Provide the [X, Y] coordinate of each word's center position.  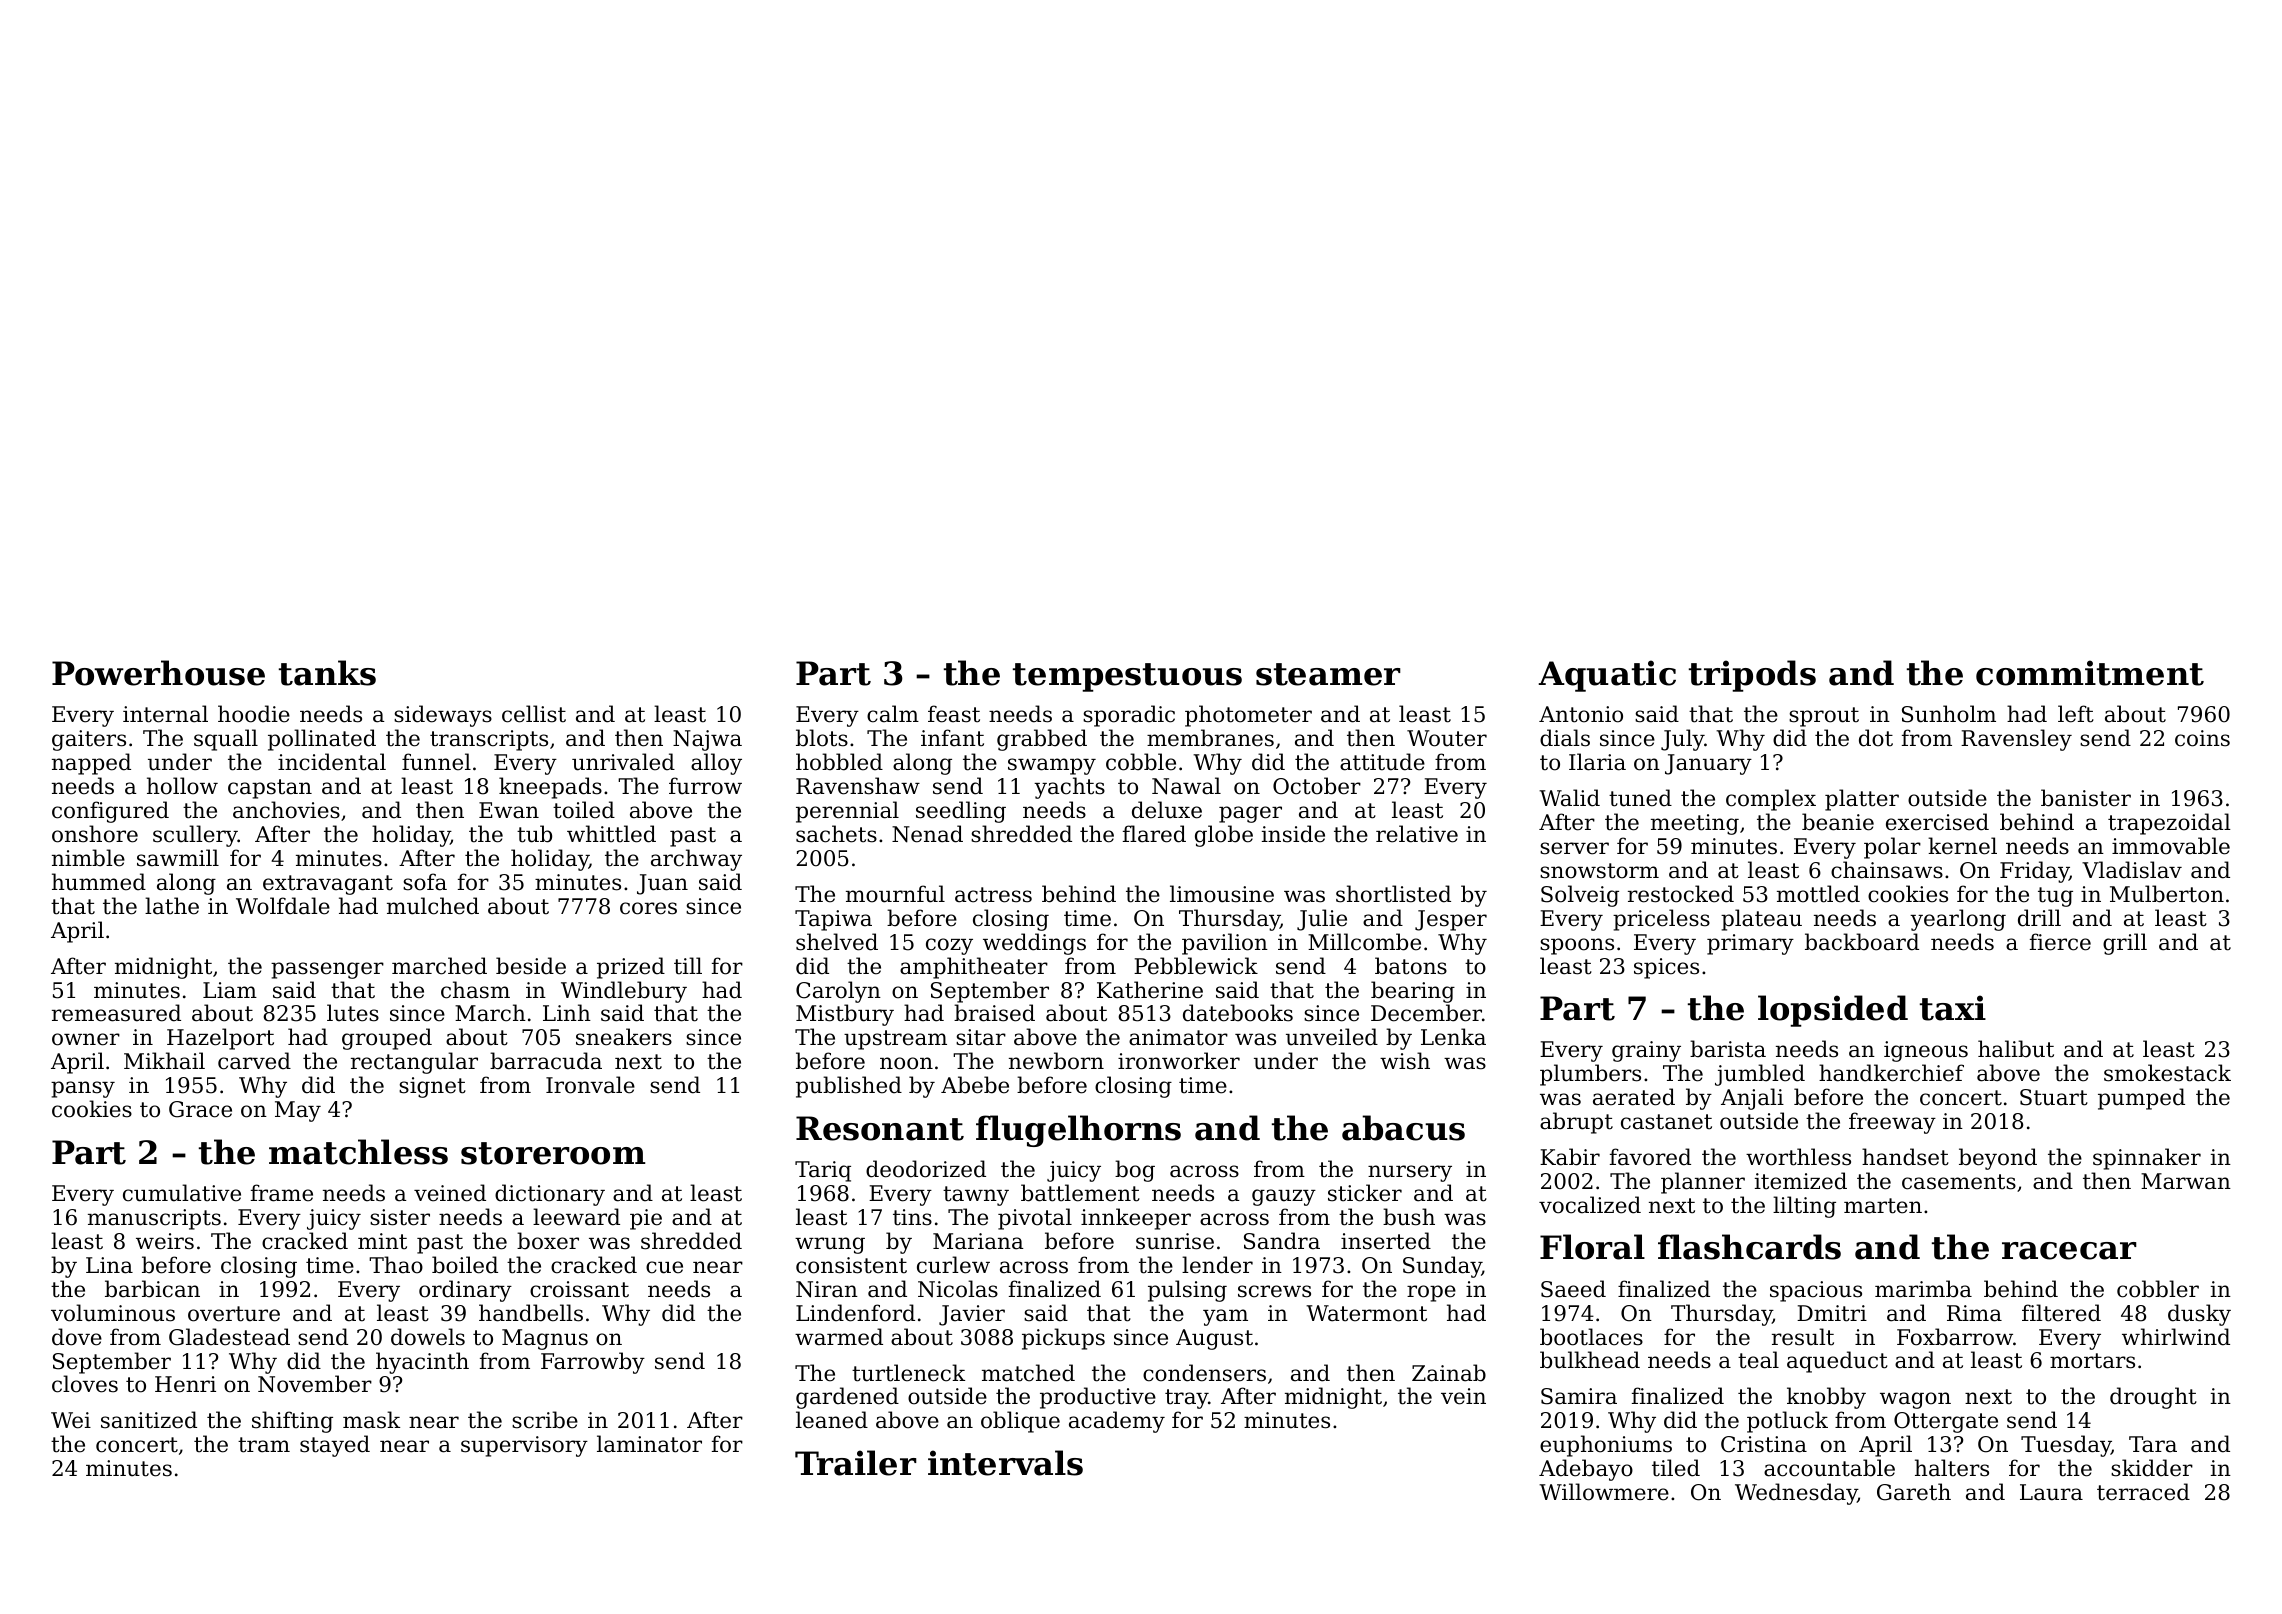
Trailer [856, 1463]
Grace [200, 1109]
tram [264, 1445]
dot [1876, 738]
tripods [1752, 676]
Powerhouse [158, 673]
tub [534, 834]
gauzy [1284, 1197]
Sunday [1442, 1267]
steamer [1328, 674]
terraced [2143, 1492]
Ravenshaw [858, 786]
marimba [1923, 1289]
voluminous [113, 1313]
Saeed [1573, 1289]
